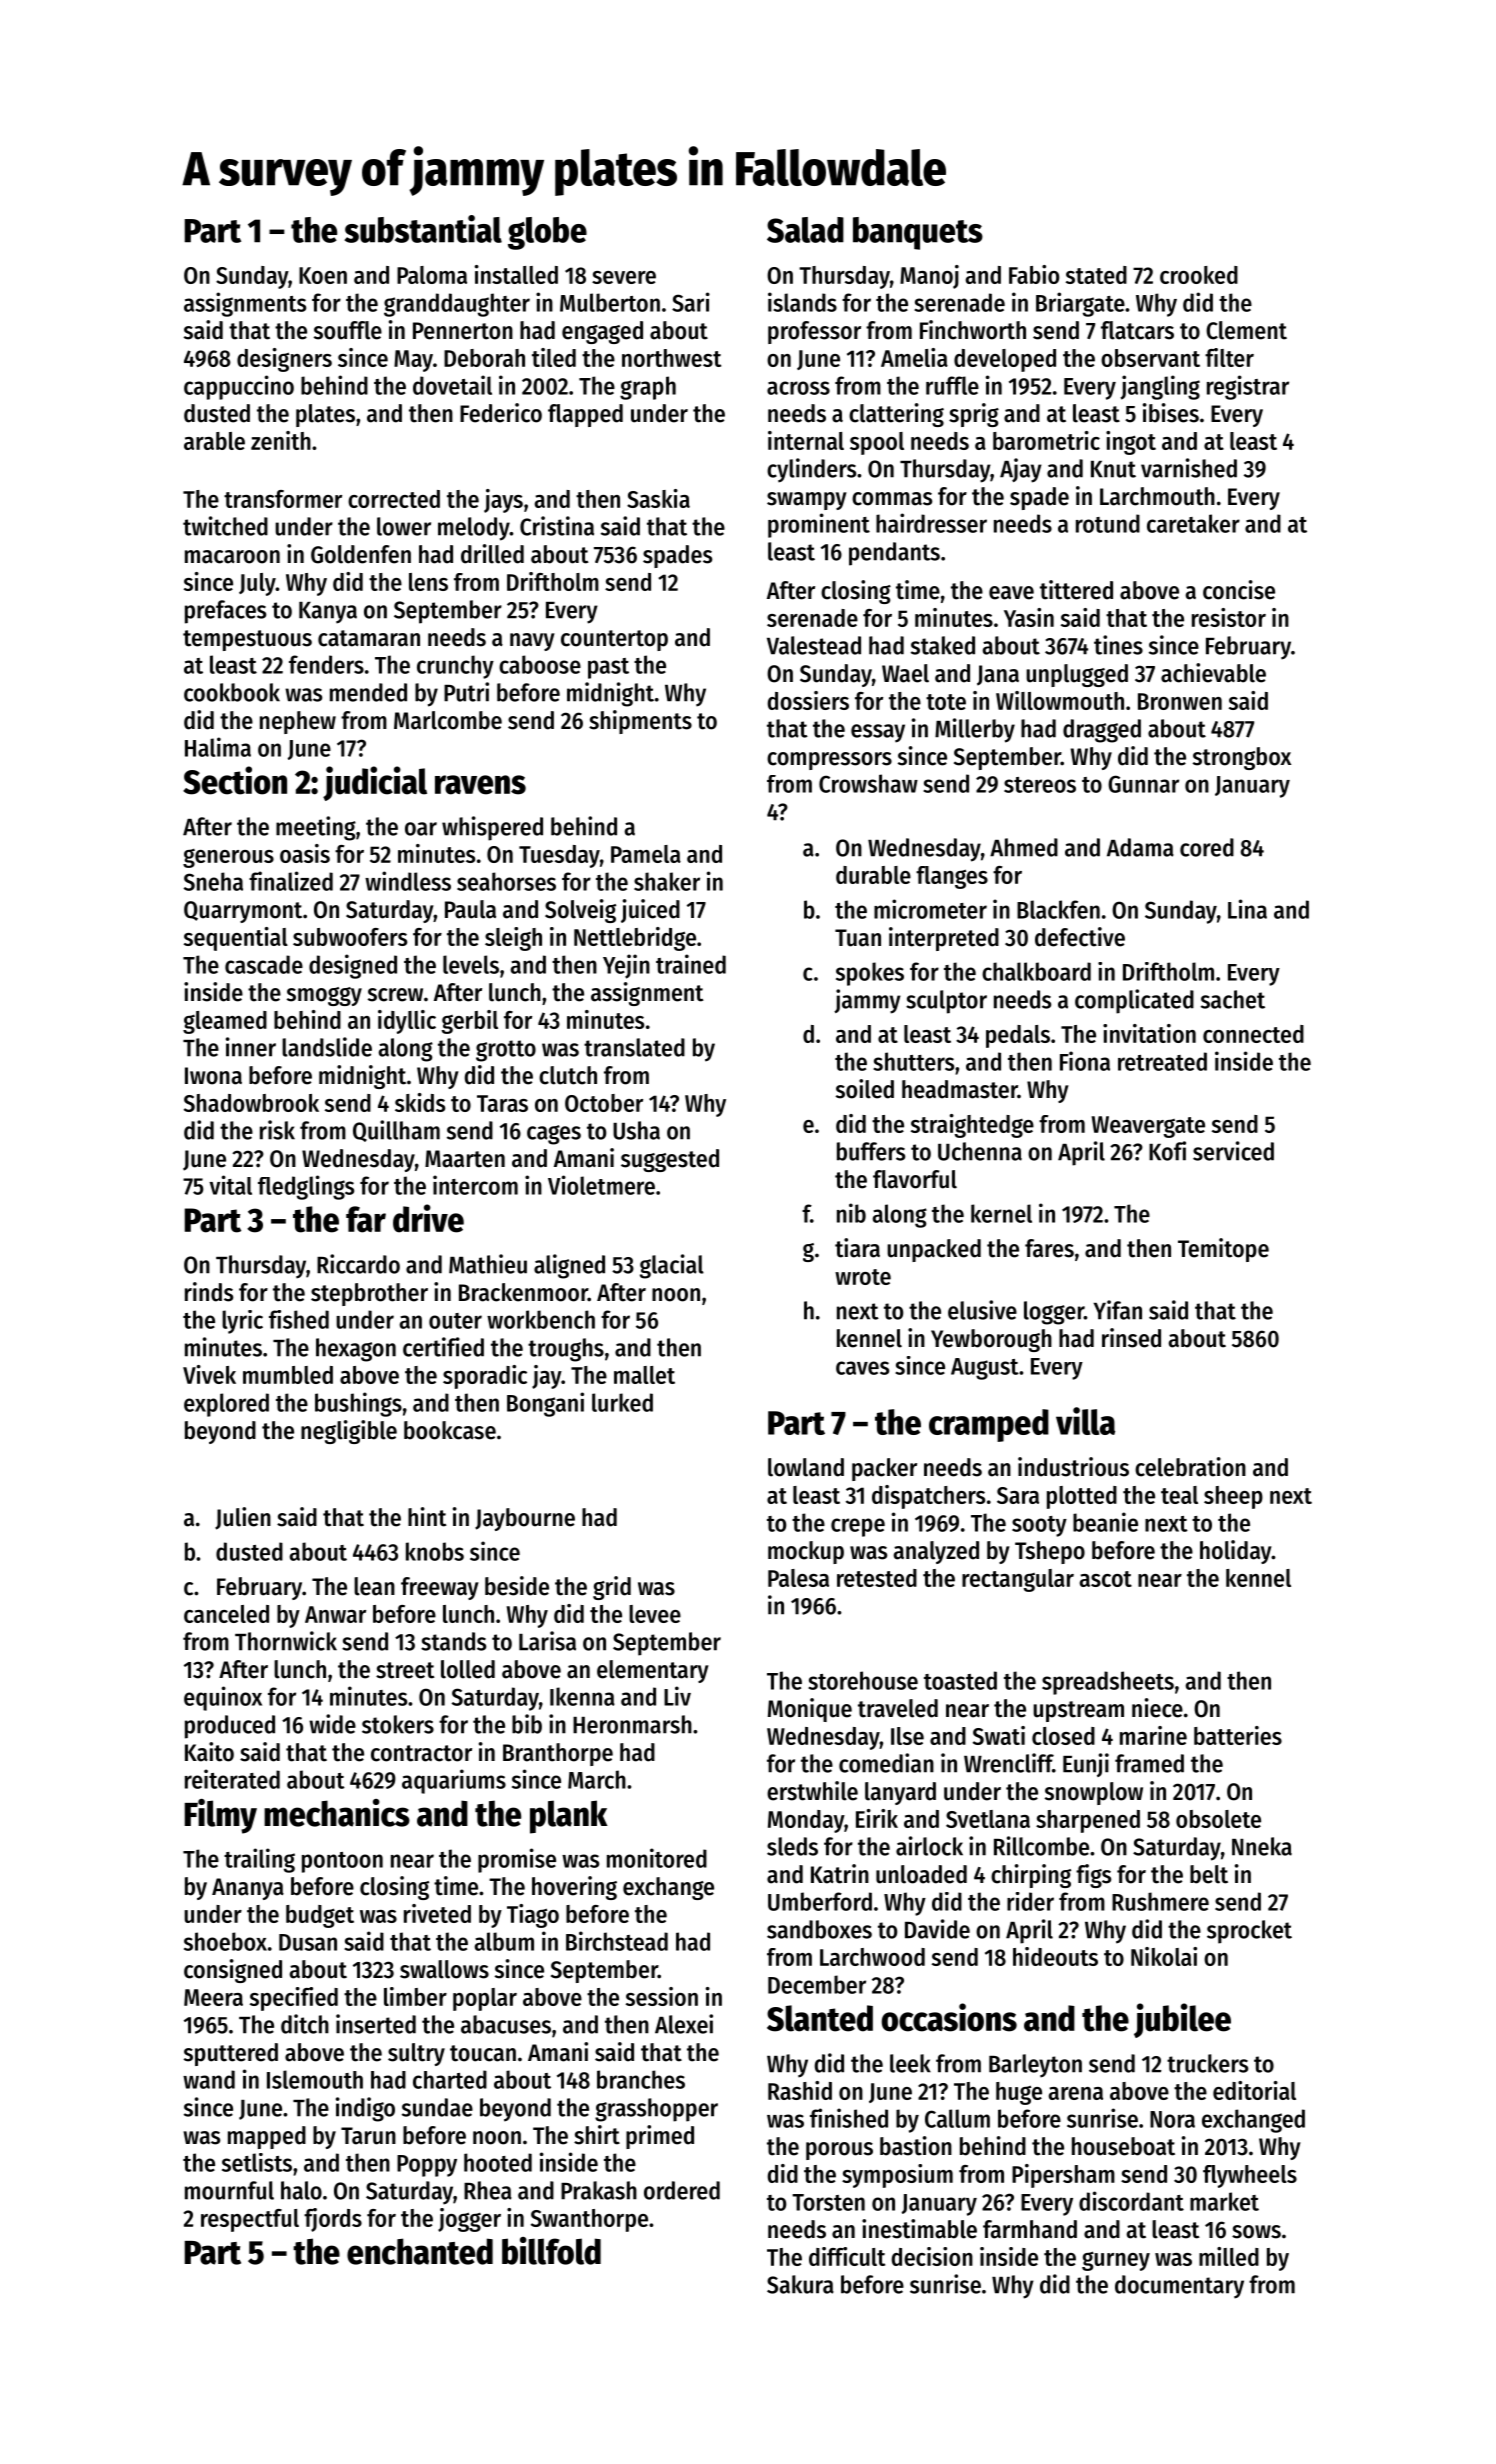 The width and height of the screenshot is (1496, 2464). I want to click on Heronmarsh, so click(632, 1724).
